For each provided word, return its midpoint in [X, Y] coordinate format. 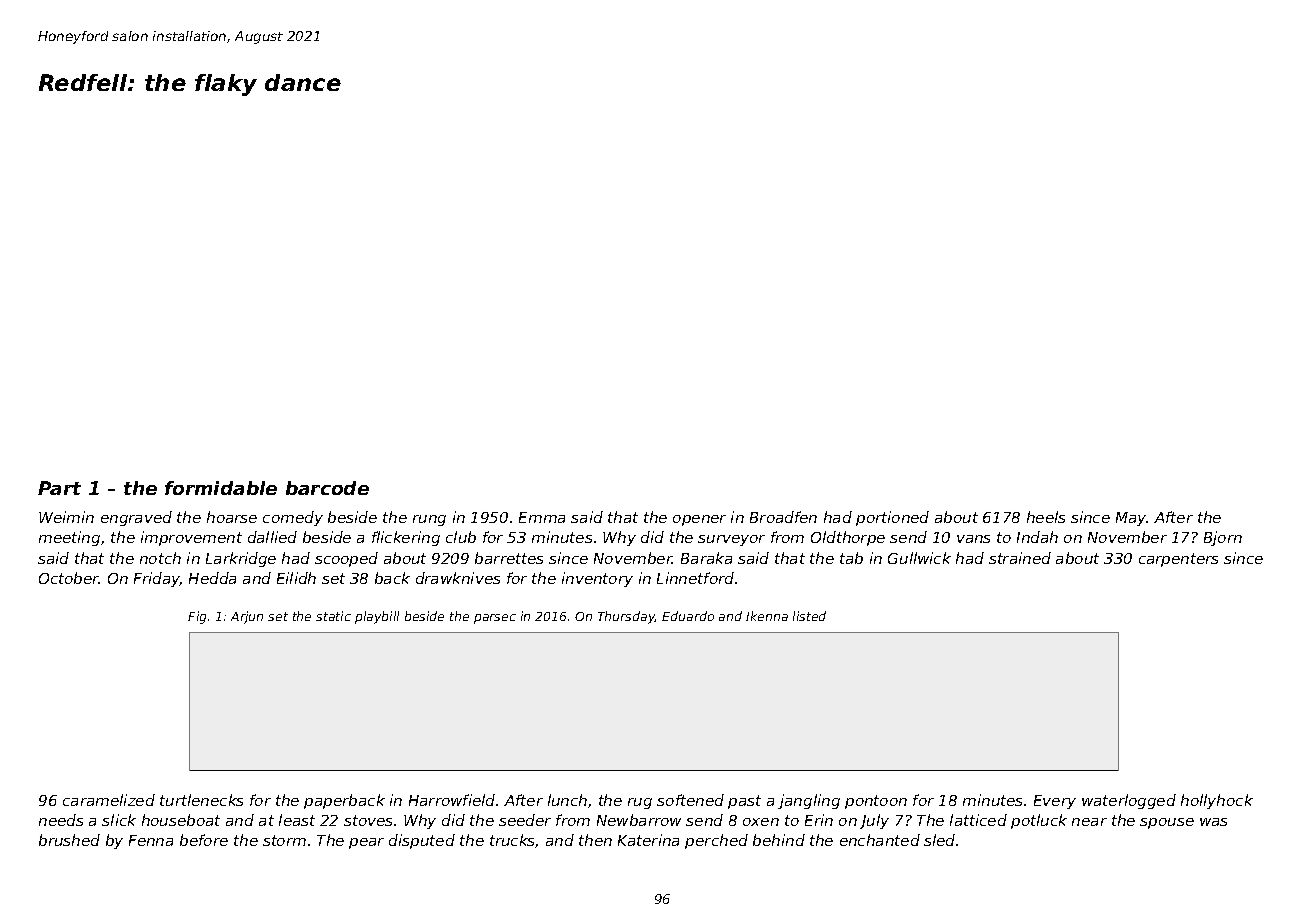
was [1213, 822]
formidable [221, 488]
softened [690, 800]
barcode [327, 488]
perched [716, 841]
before [204, 840]
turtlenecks [201, 800]
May [1131, 519]
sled [939, 840]
